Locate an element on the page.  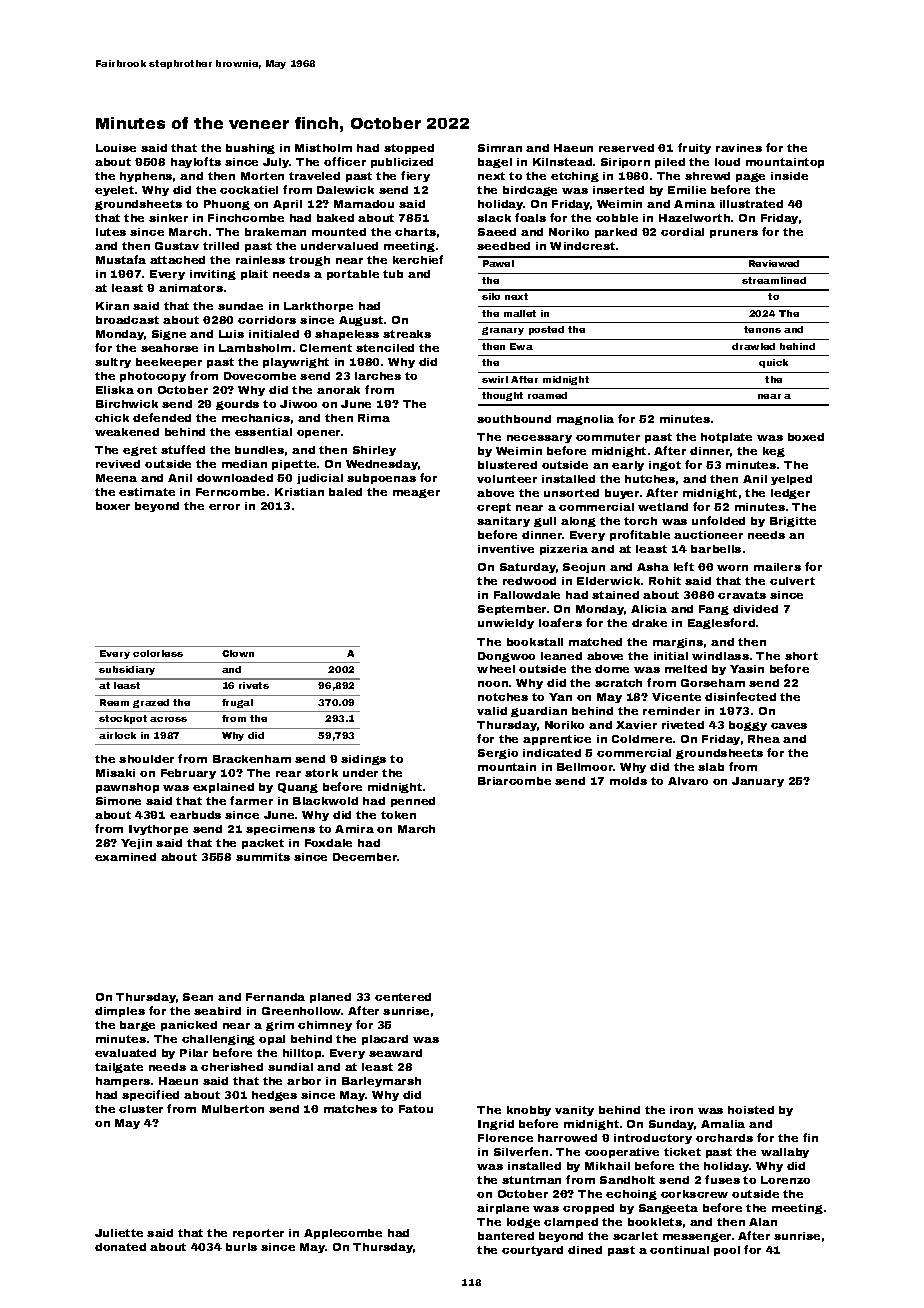
reserved is located at coordinates (626, 148).
